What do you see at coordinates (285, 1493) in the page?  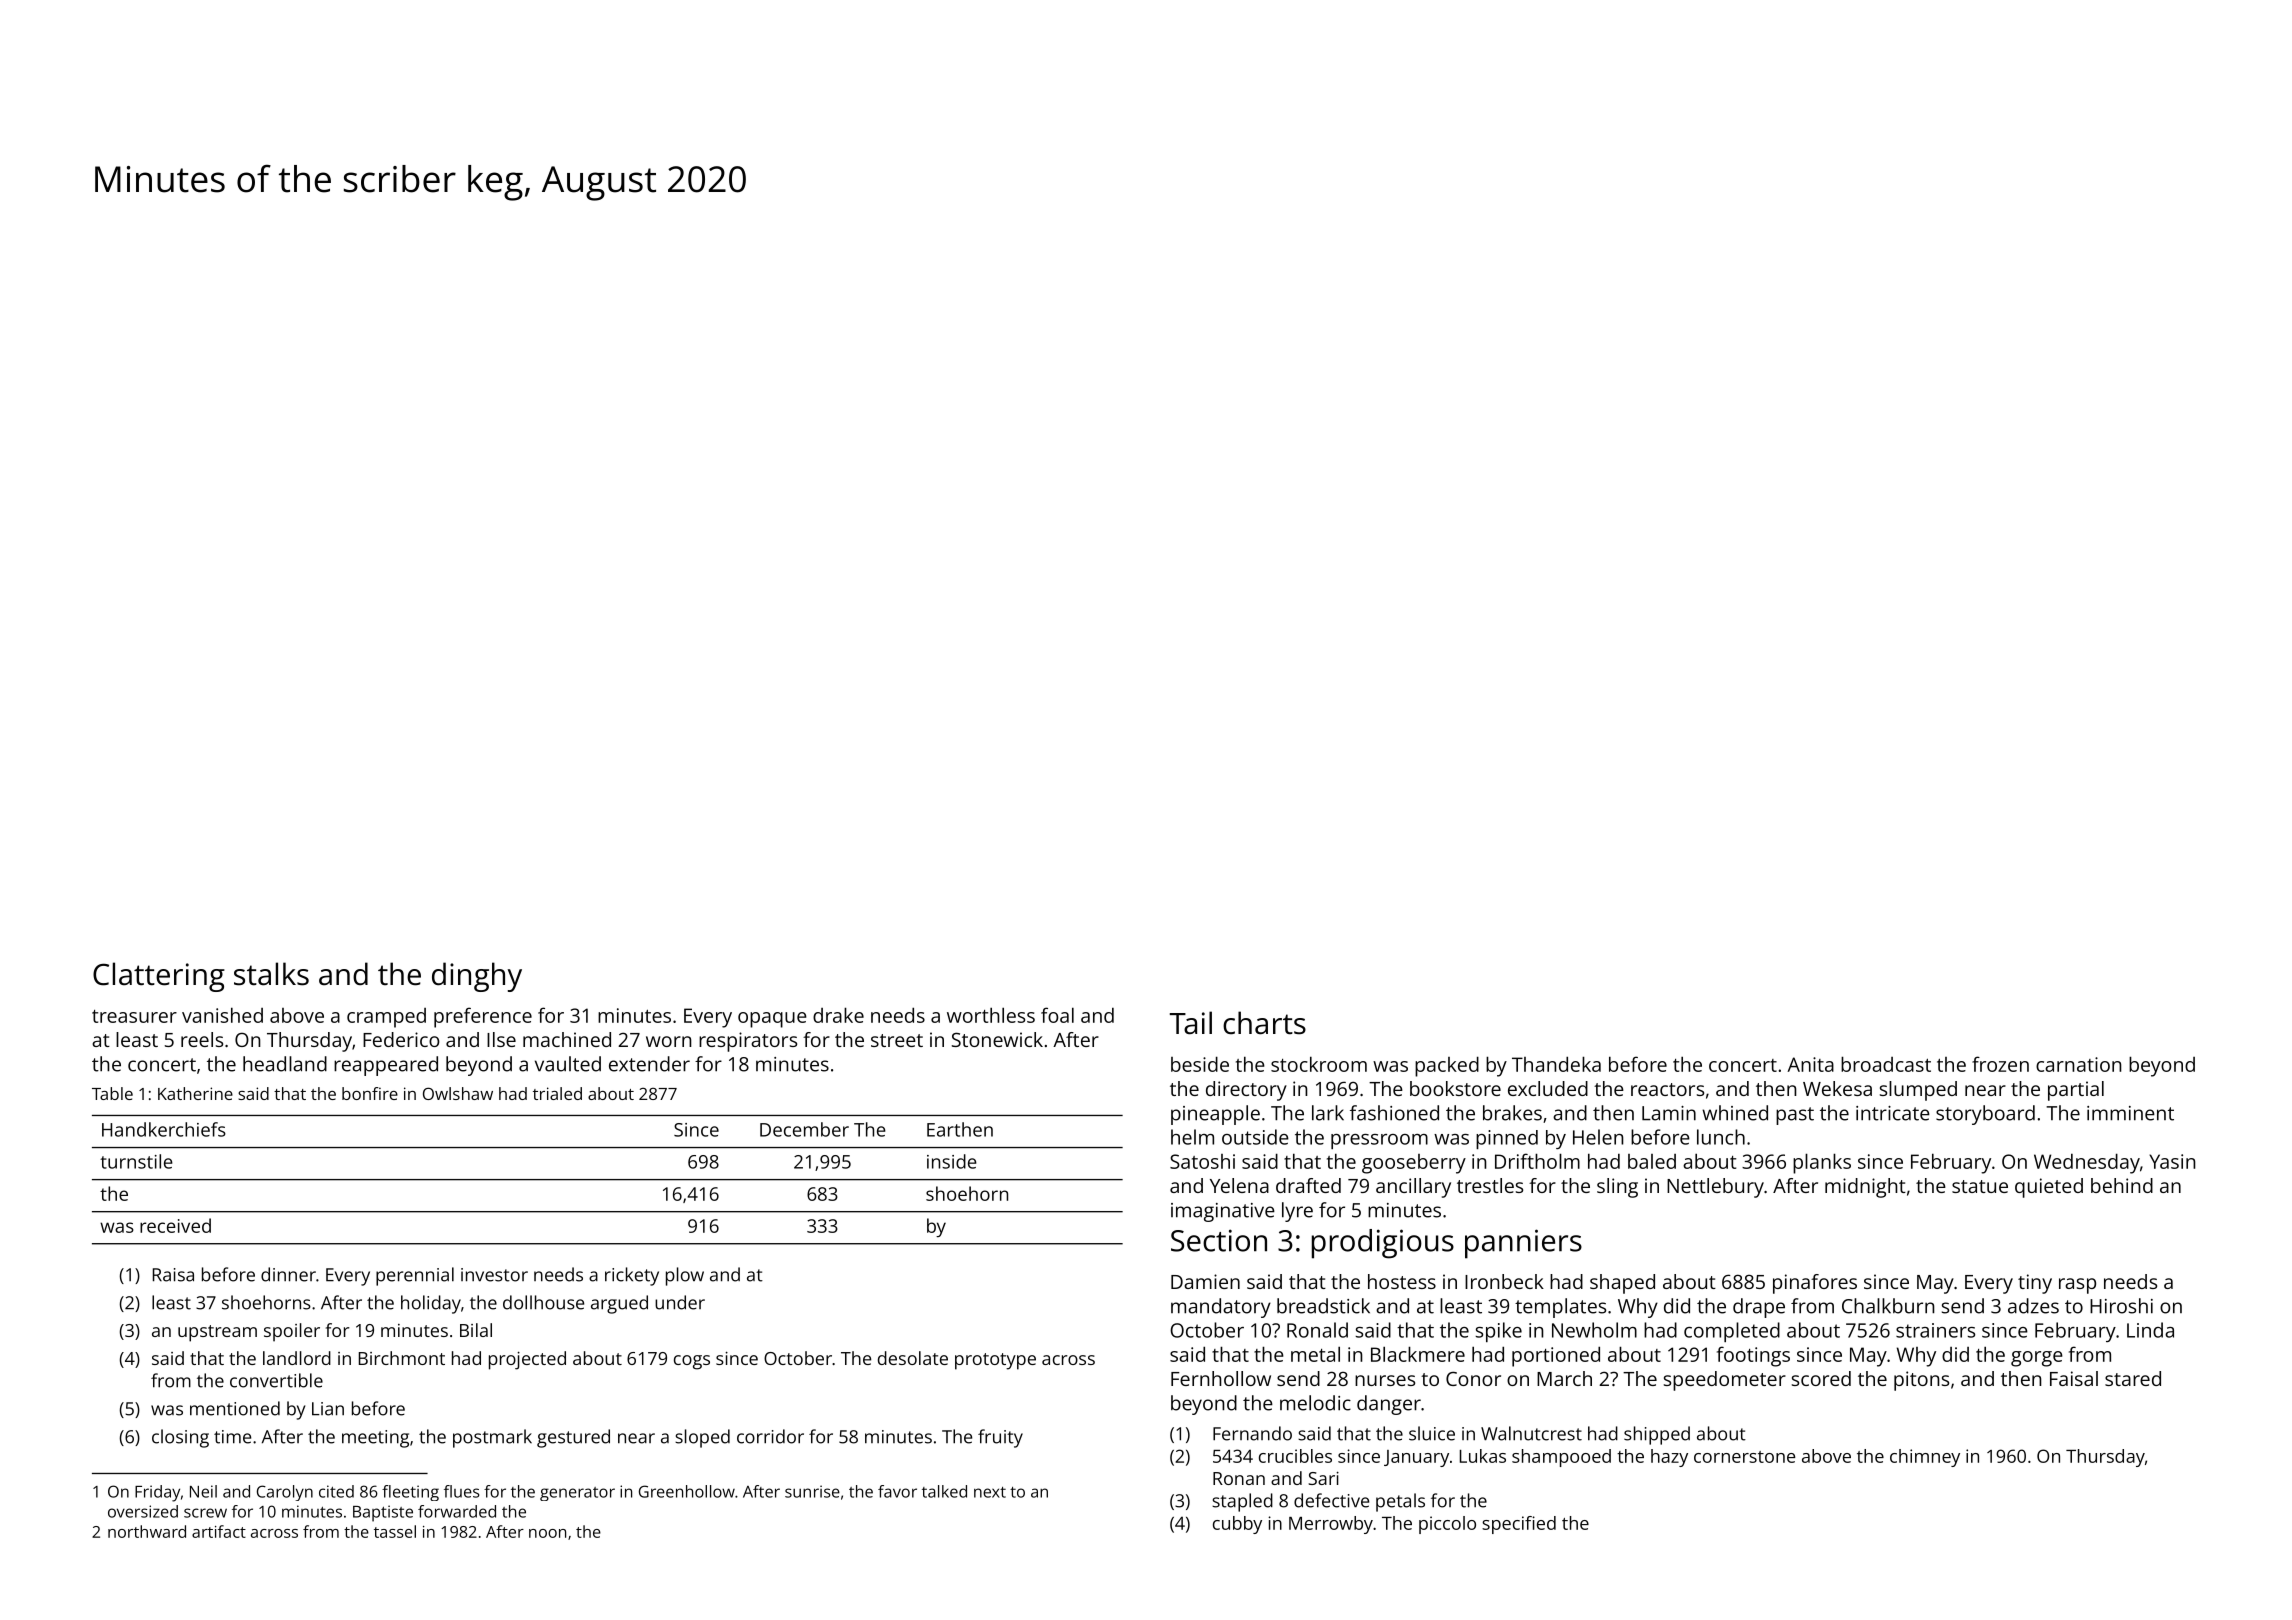 I see `Carolyn` at bounding box center [285, 1493].
